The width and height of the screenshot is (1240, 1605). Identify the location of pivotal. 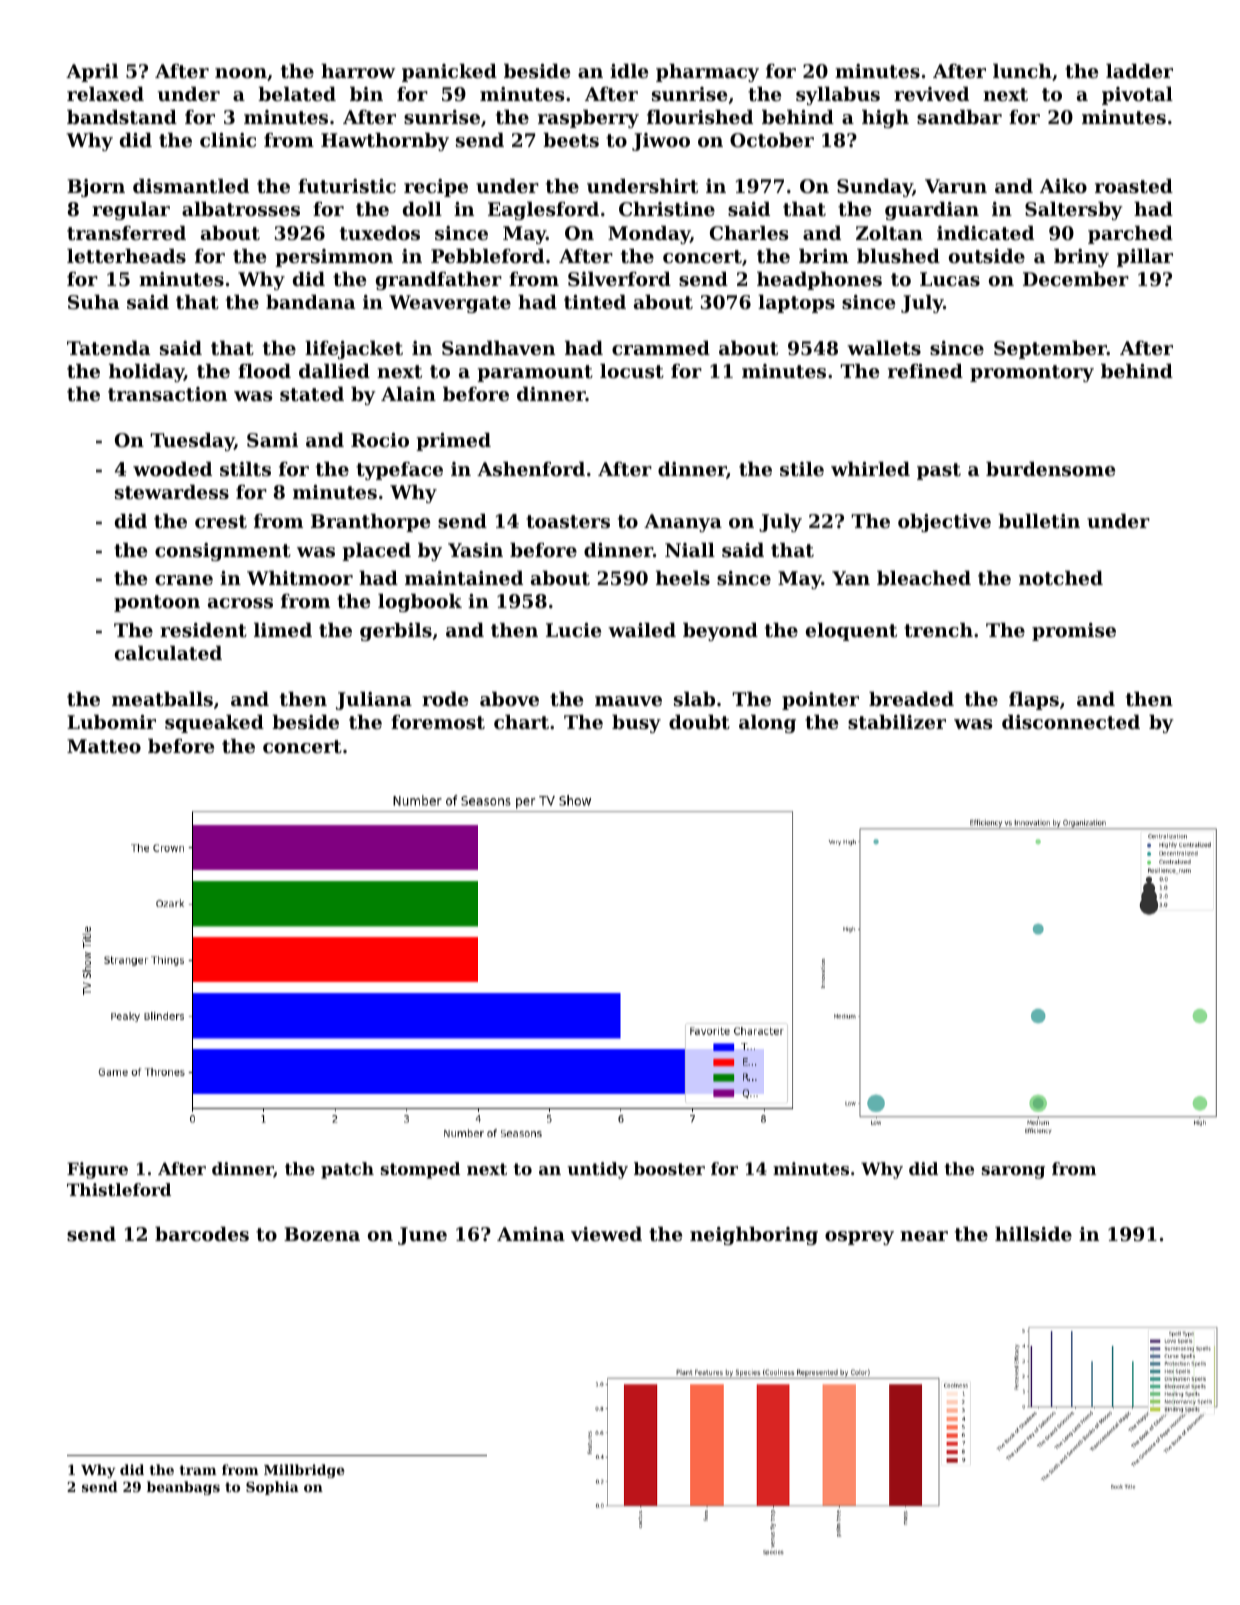
(1137, 95).
